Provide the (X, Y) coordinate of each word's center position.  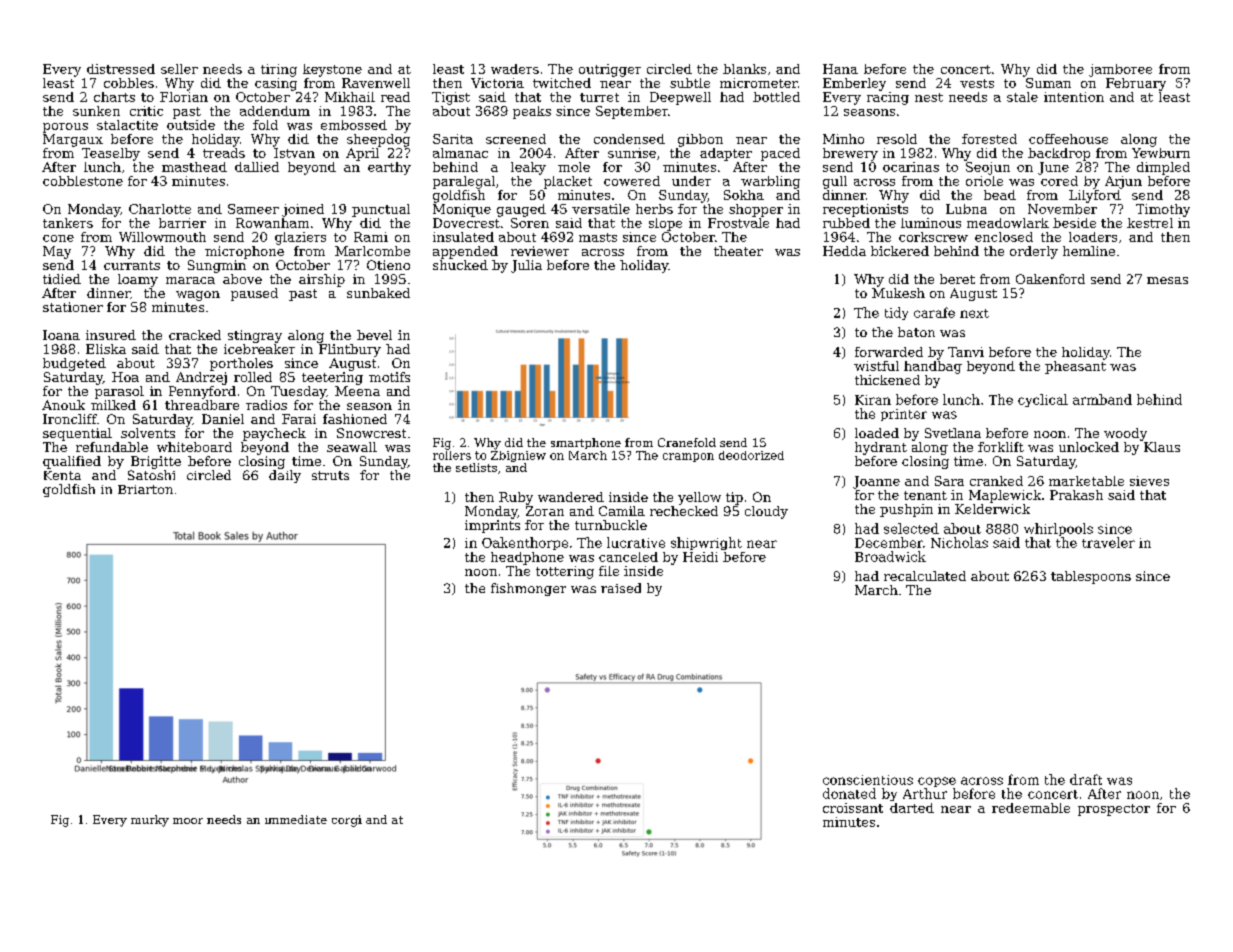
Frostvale (738, 223)
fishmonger (528, 589)
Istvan (294, 153)
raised (621, 588)
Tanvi (966, 352)
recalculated (925, 576)
